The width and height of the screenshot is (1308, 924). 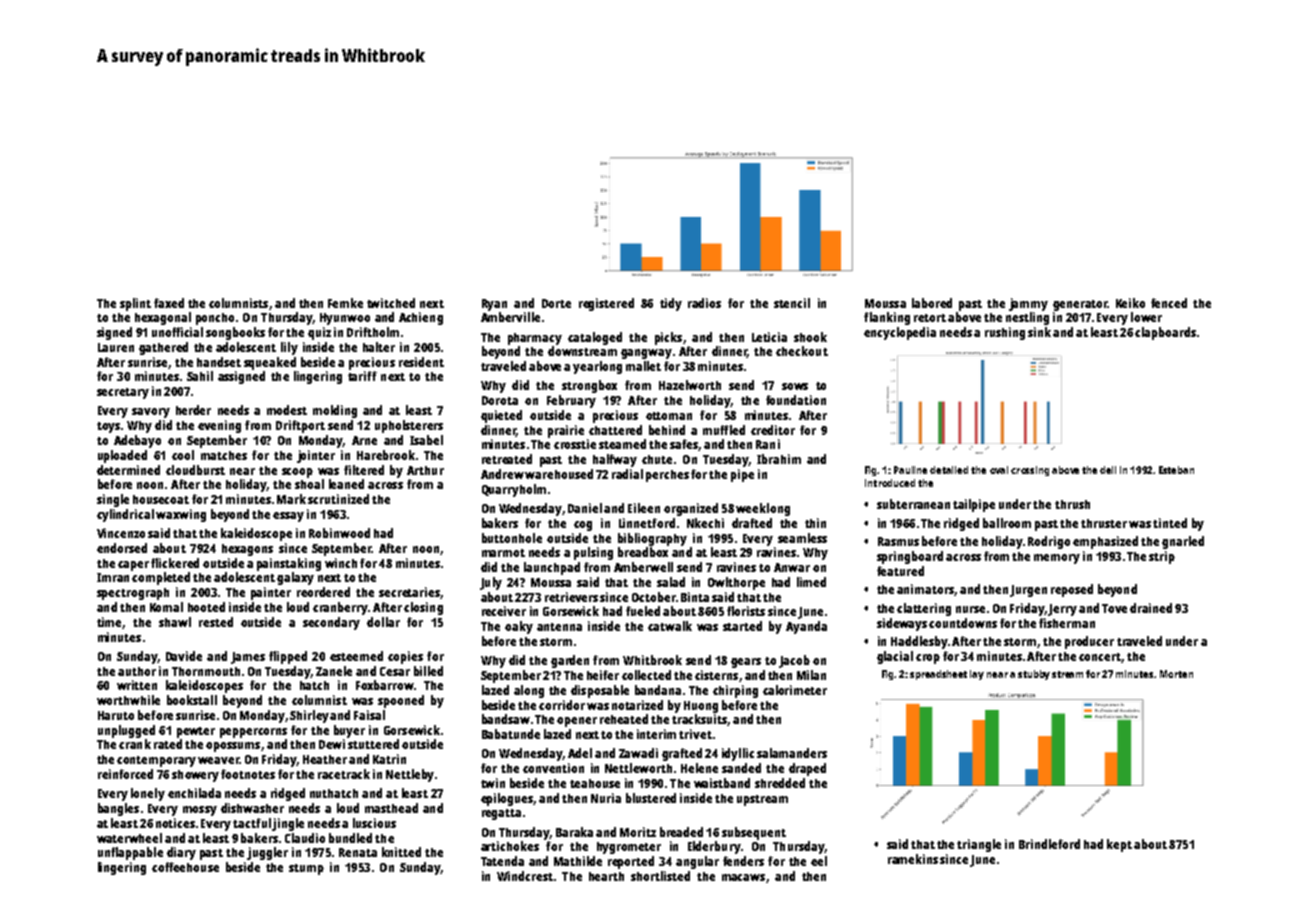 I want to click on bibliography, so click(x=652, y=539).
